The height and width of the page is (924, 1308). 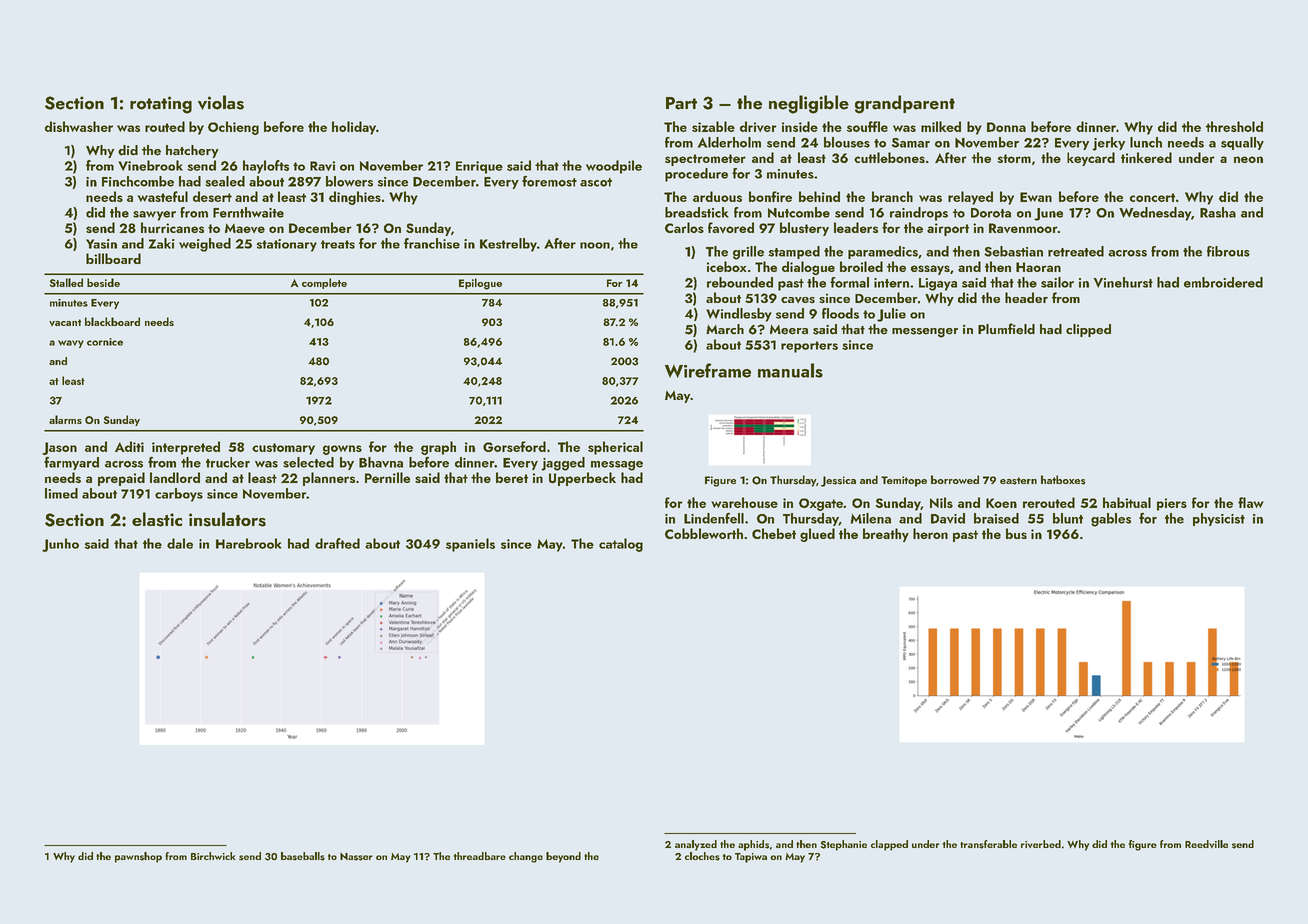 I want to click on clipped, so click(x=1088, y=330).
